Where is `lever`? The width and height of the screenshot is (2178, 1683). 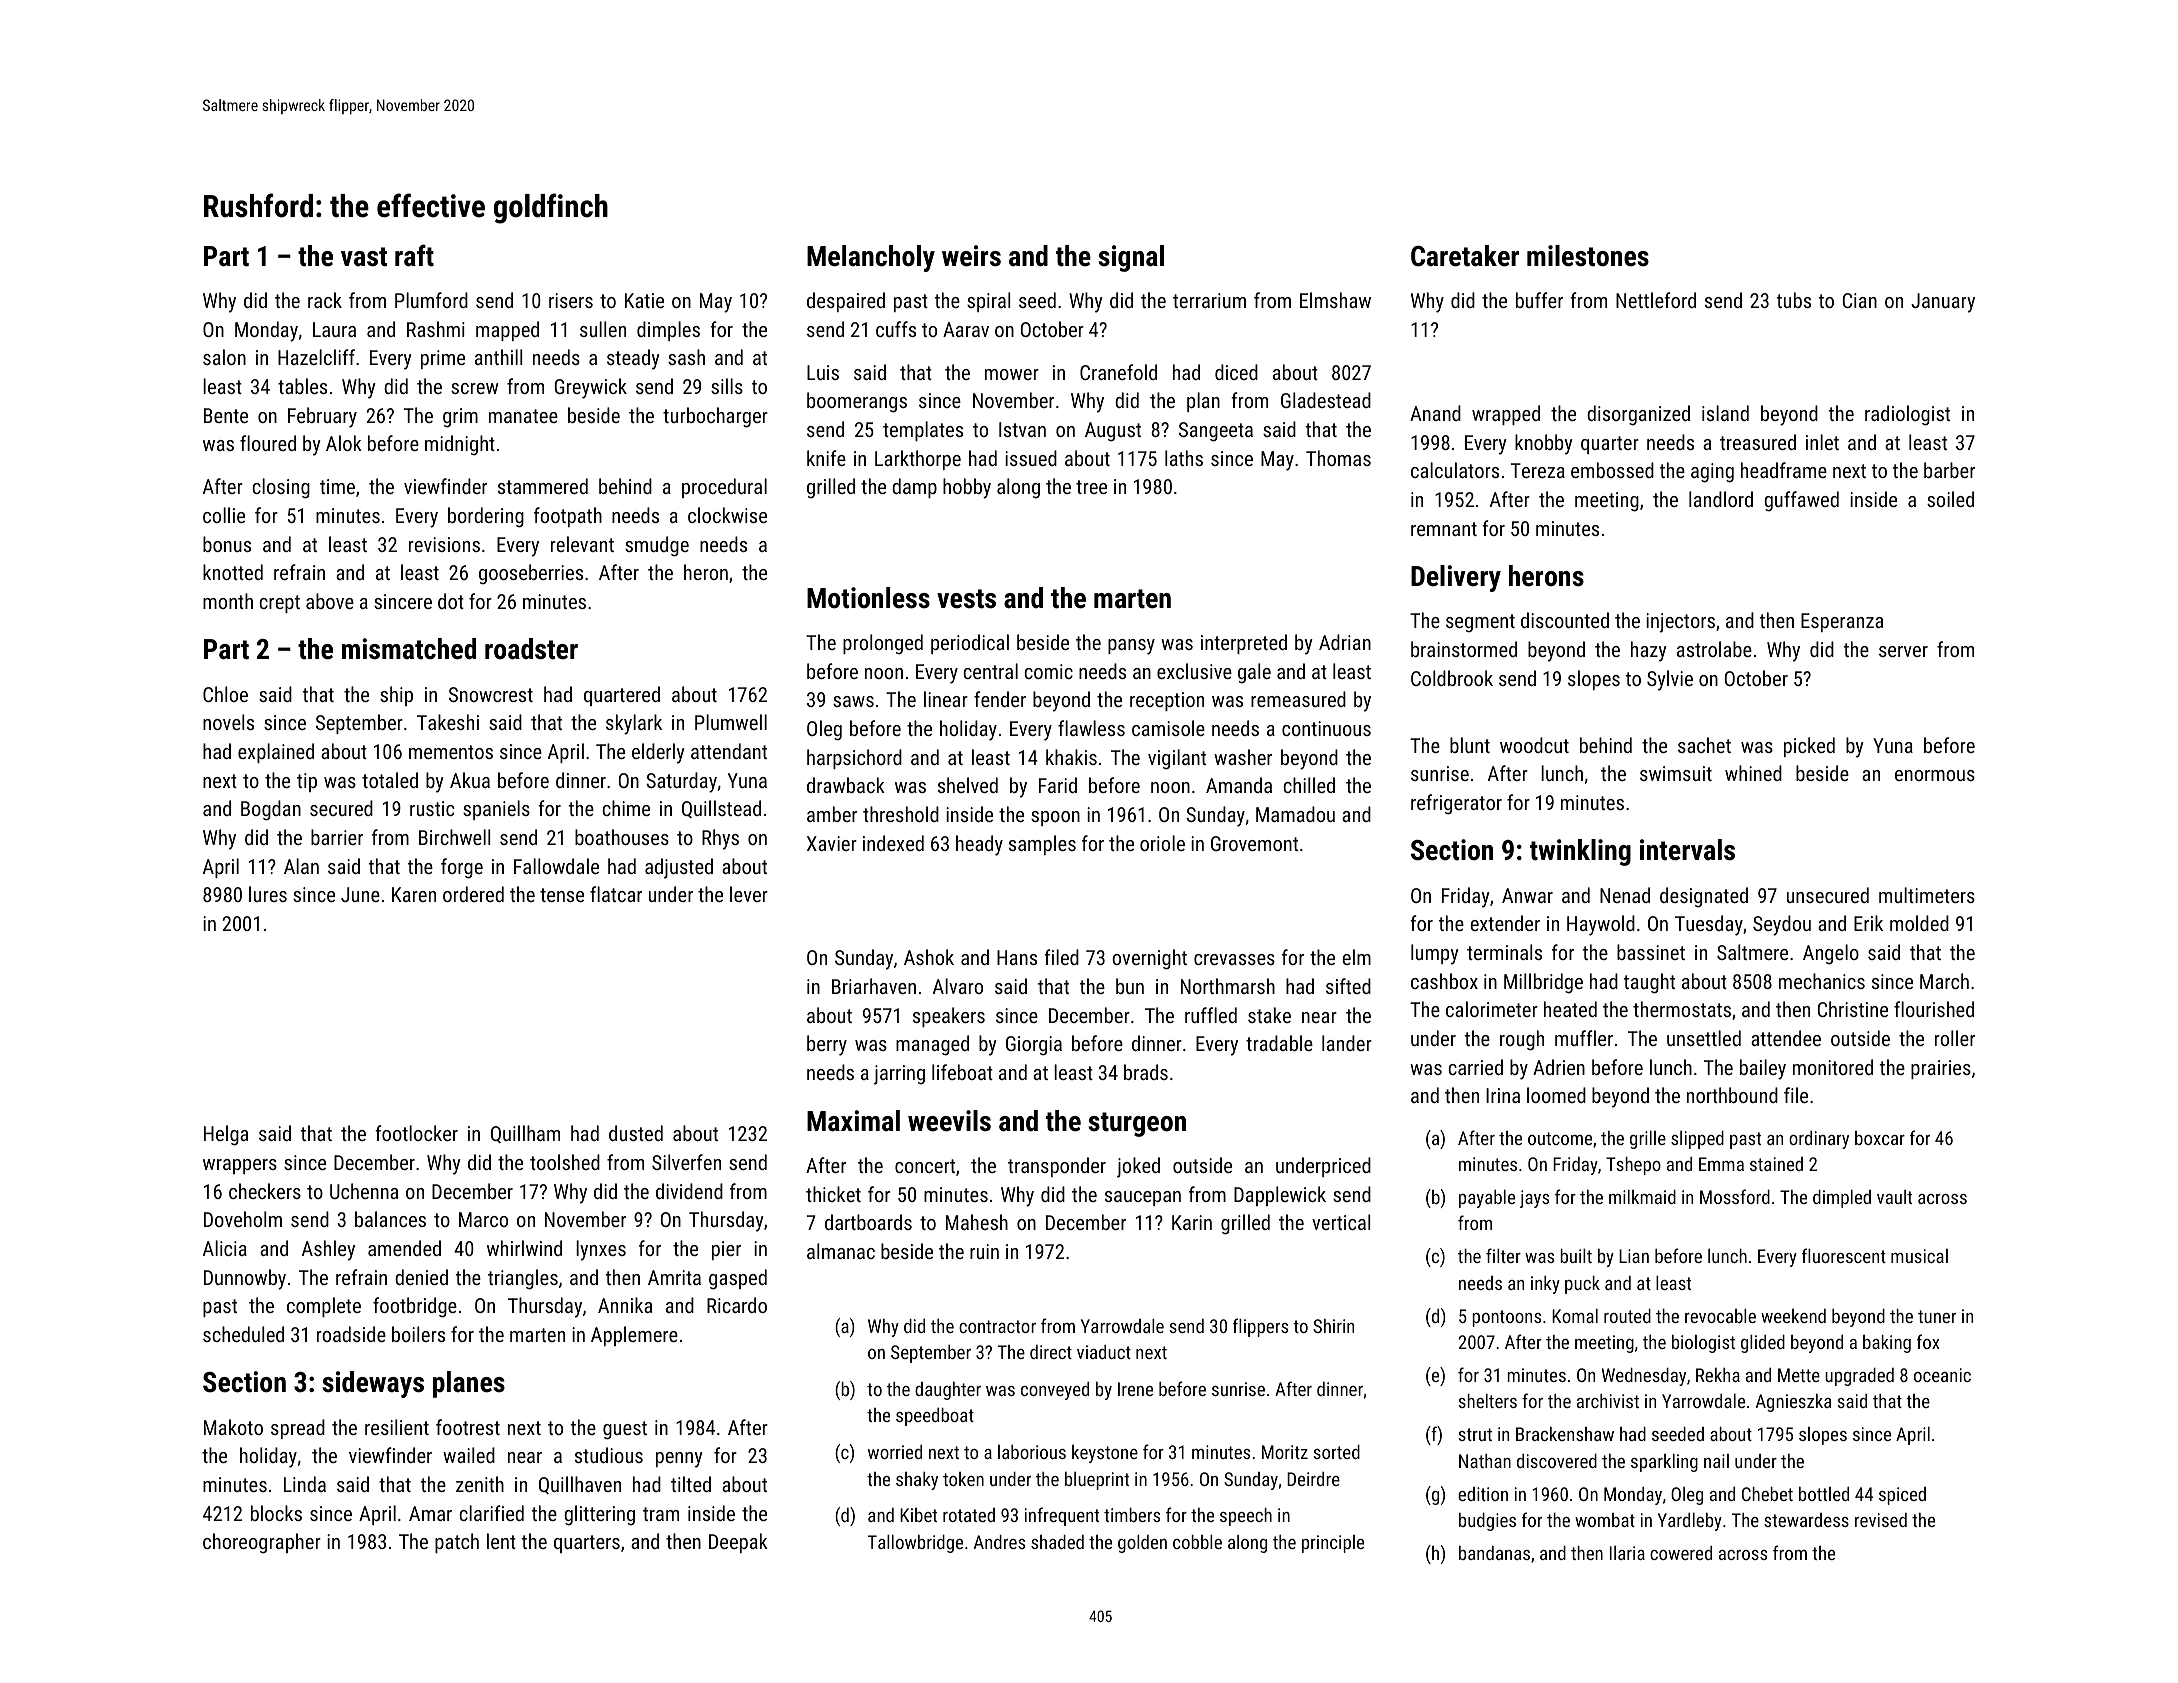 lever is located at coordinates (749, 894).
